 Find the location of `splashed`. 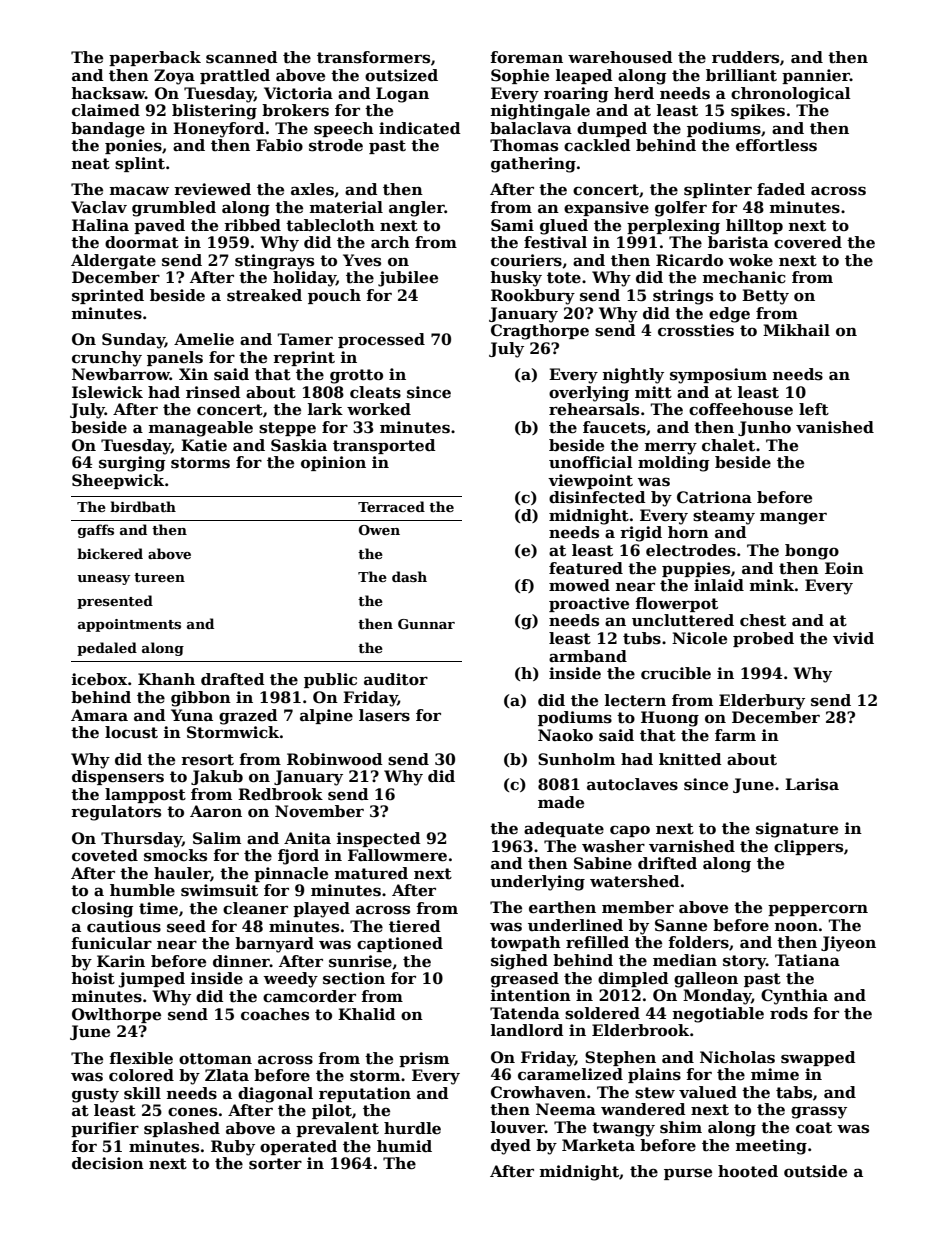

splashed is located at coordinates (182, 1129).
